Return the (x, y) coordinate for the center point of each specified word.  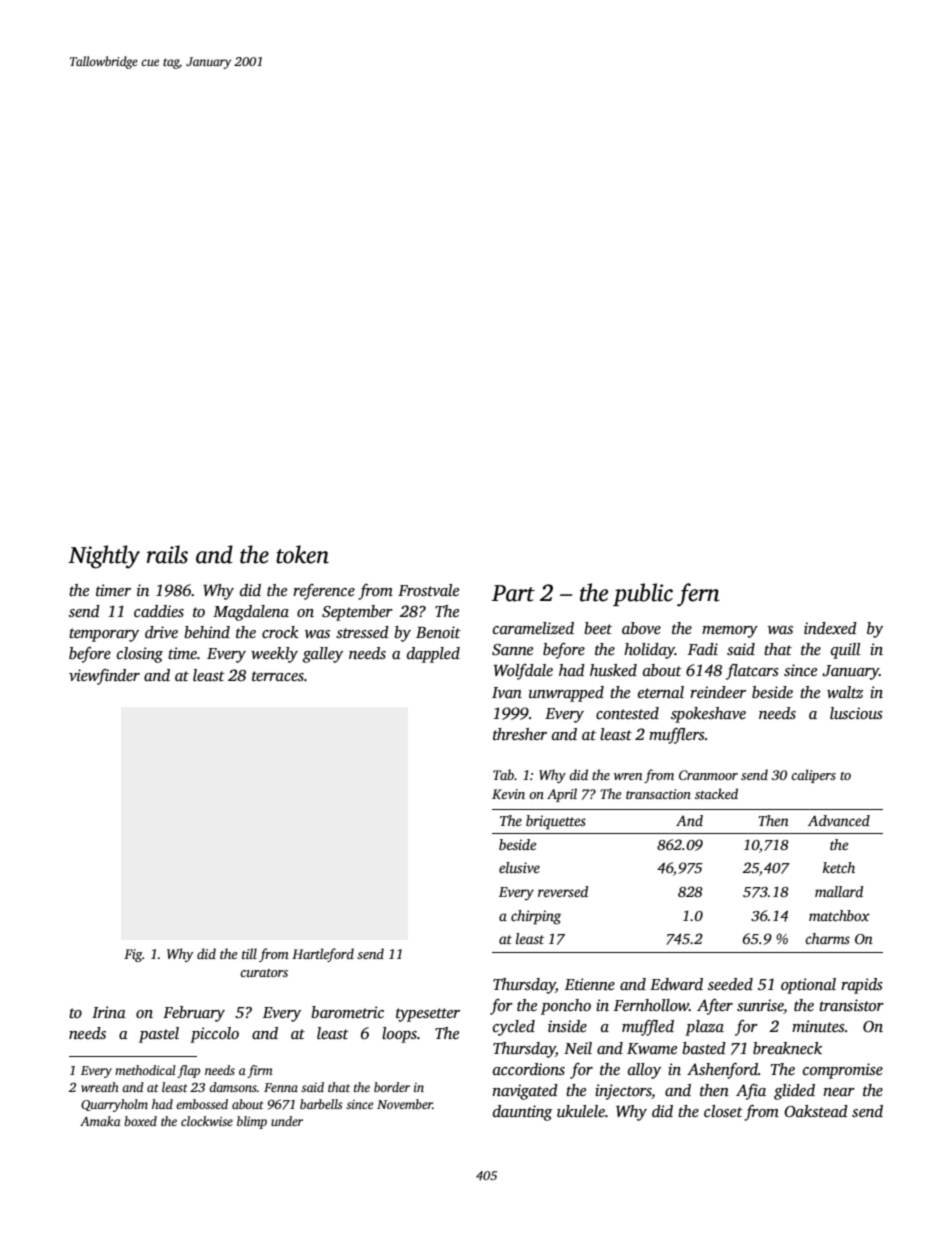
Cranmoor (708, 775)
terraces (278, 676)
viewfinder (104, 677)
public (643, 594)
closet (723, 1111)
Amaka (100, 1121)
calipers (813, 776)
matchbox (839, 915)
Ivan (507, 692)
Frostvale (428, 590)
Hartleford (323, 955)
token (302, 554)
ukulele (581, 1111)
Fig (133, 955)
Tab (503, 774)
